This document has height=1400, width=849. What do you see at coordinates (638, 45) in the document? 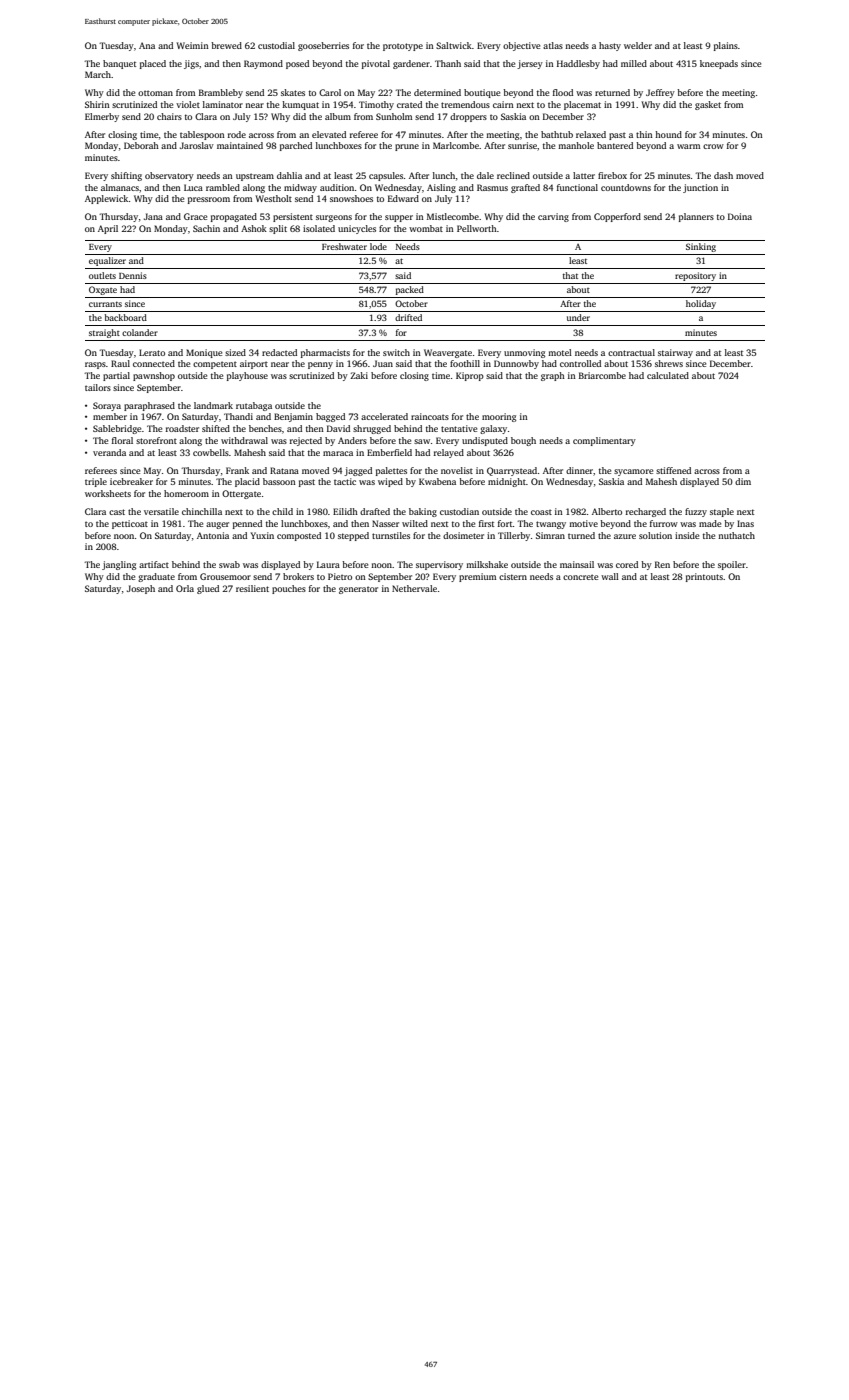
I see `welder` at bounding box center [638, 45].
